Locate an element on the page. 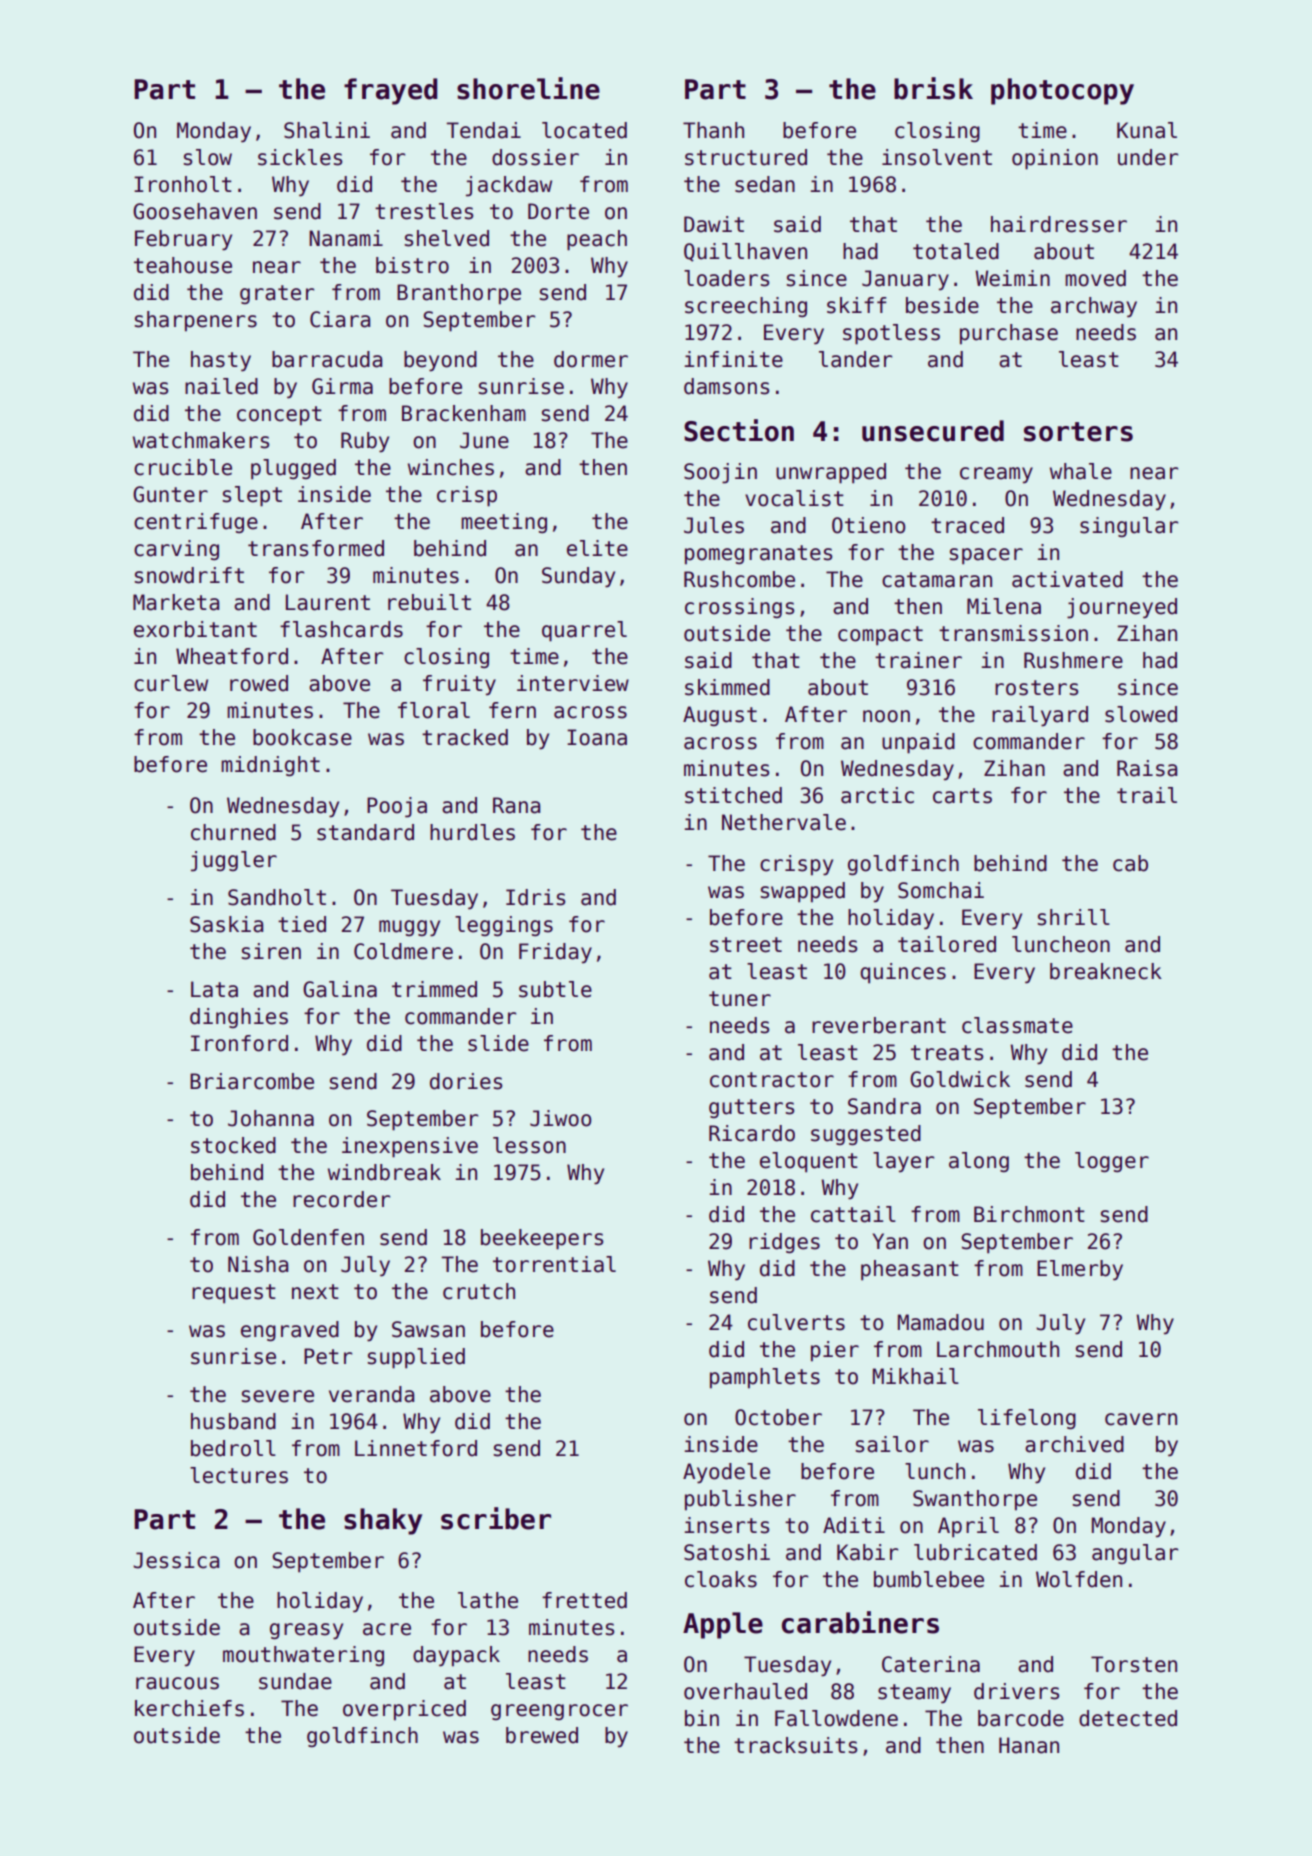 The width and height of the document is (1312, 1856). Ioana is located at coordinates (597, 737).
